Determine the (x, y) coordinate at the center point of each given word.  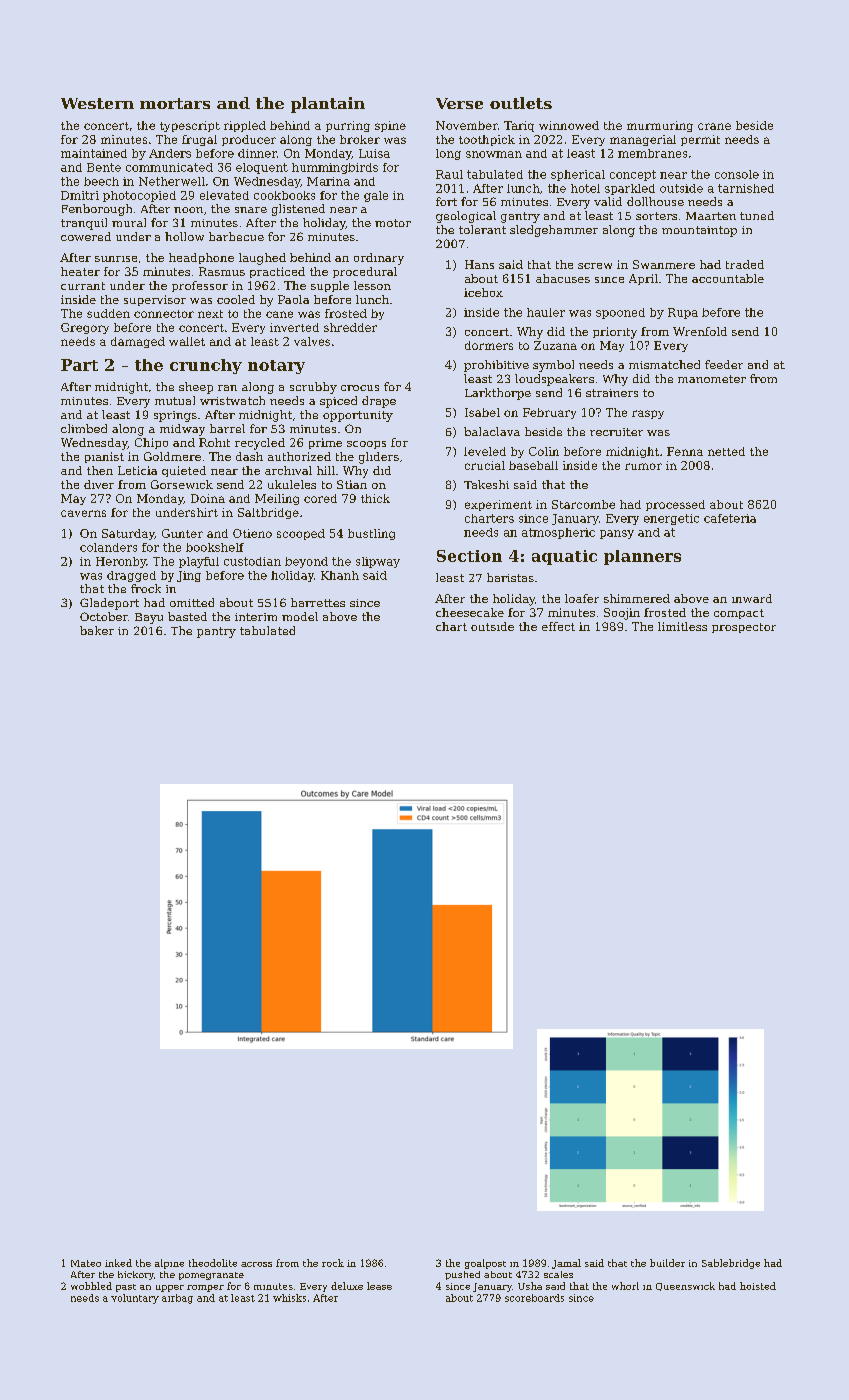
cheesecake (470, 612)
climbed (84, 428)
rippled (245, 126)
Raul (449, 174)
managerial (643, 140)
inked (118, 1263)
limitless (682, 626)
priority (615, 333)
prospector (744, 628)
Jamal (566, 1264)
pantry (216, 632)
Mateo (86, 1263)
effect (558, 626)
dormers (489, 345)
